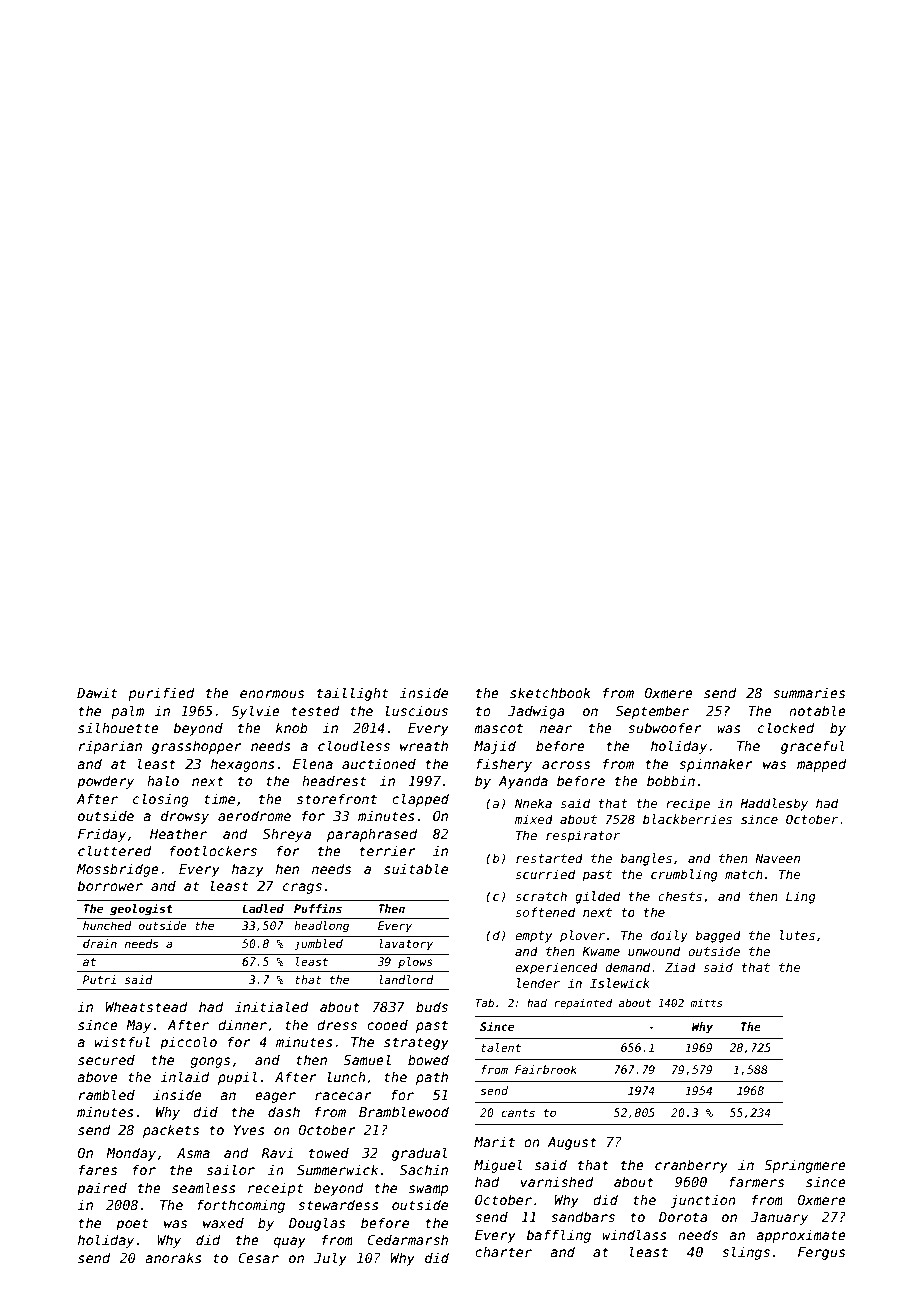 The height and width of the image is (1308, 924). What do you see at coordinates (98, 1169) in the image?
I see `fares` at bounding box center [98, 1169].
